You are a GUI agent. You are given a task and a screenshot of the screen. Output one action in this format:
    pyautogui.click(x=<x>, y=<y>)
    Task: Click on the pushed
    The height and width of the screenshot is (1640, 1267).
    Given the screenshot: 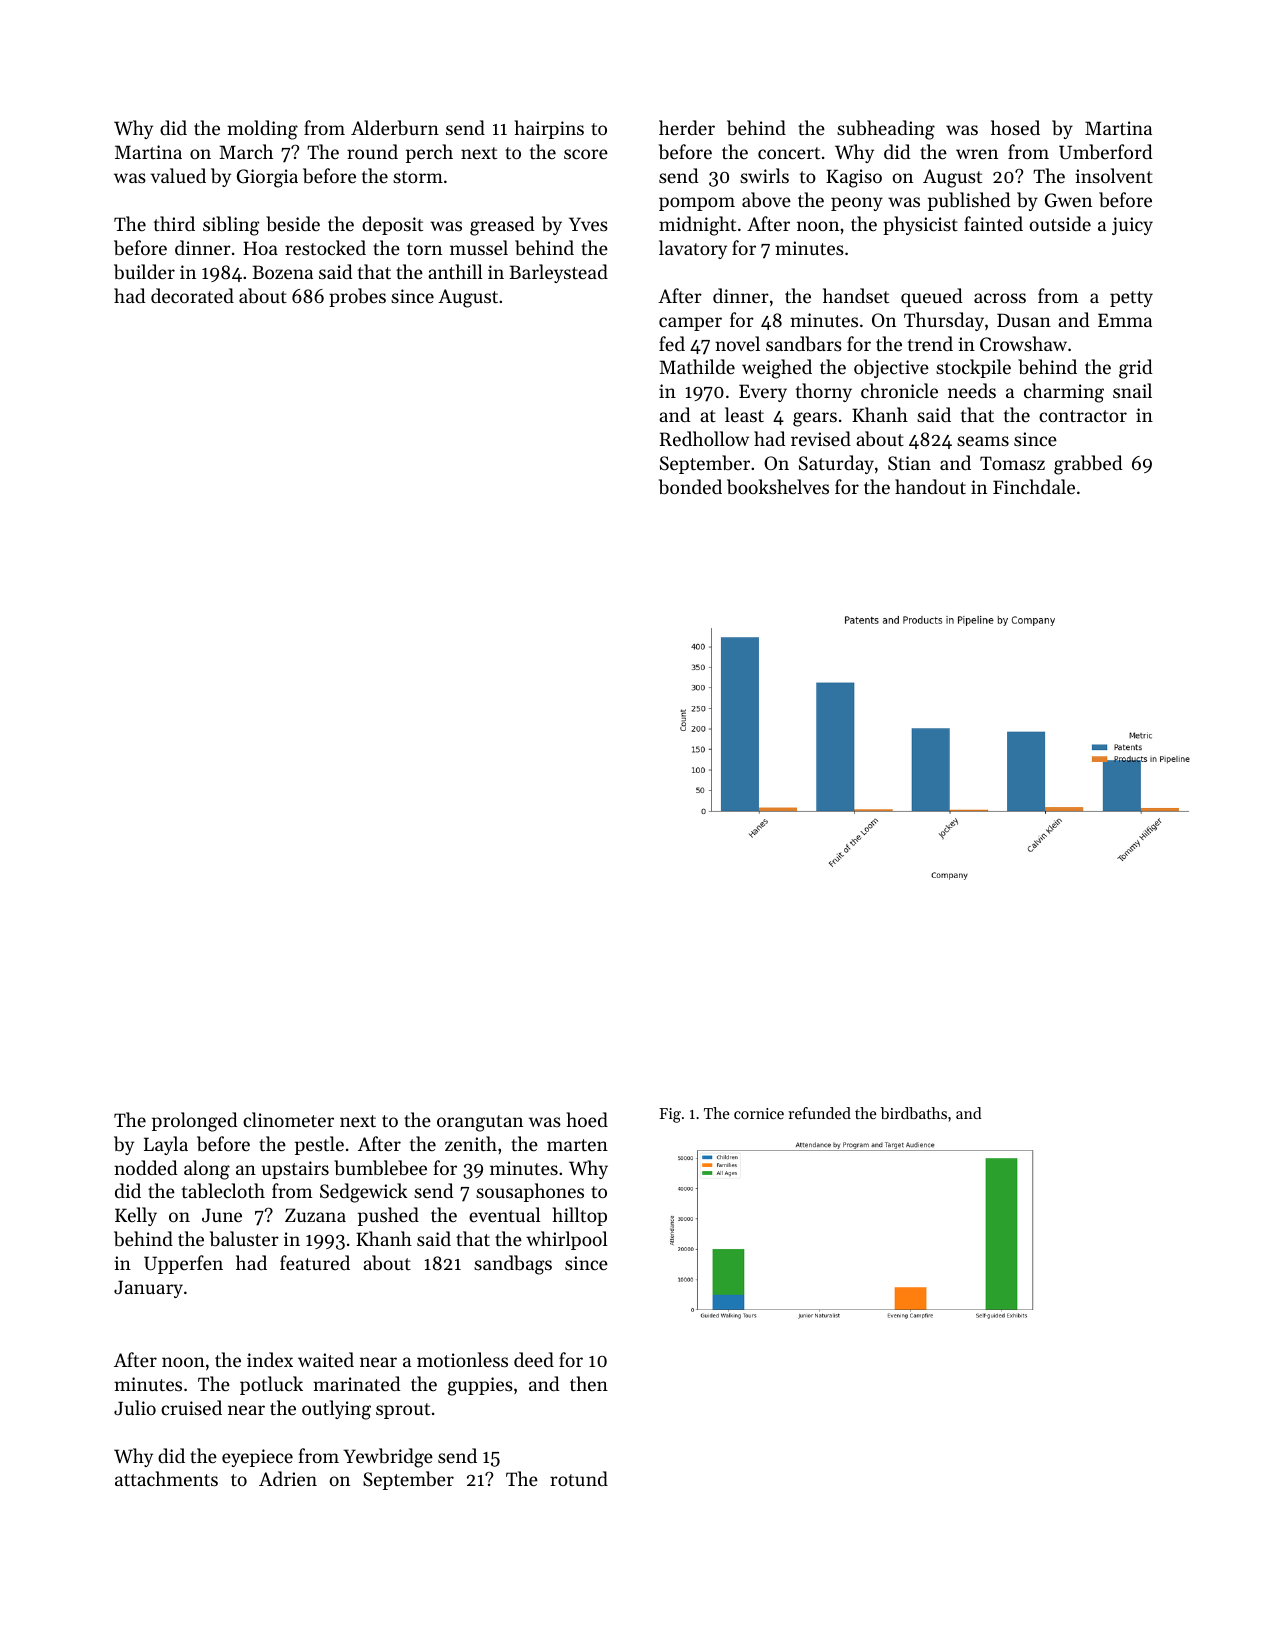 What is the action you would take?
    pyautogui.click(x=388, y=1216)
